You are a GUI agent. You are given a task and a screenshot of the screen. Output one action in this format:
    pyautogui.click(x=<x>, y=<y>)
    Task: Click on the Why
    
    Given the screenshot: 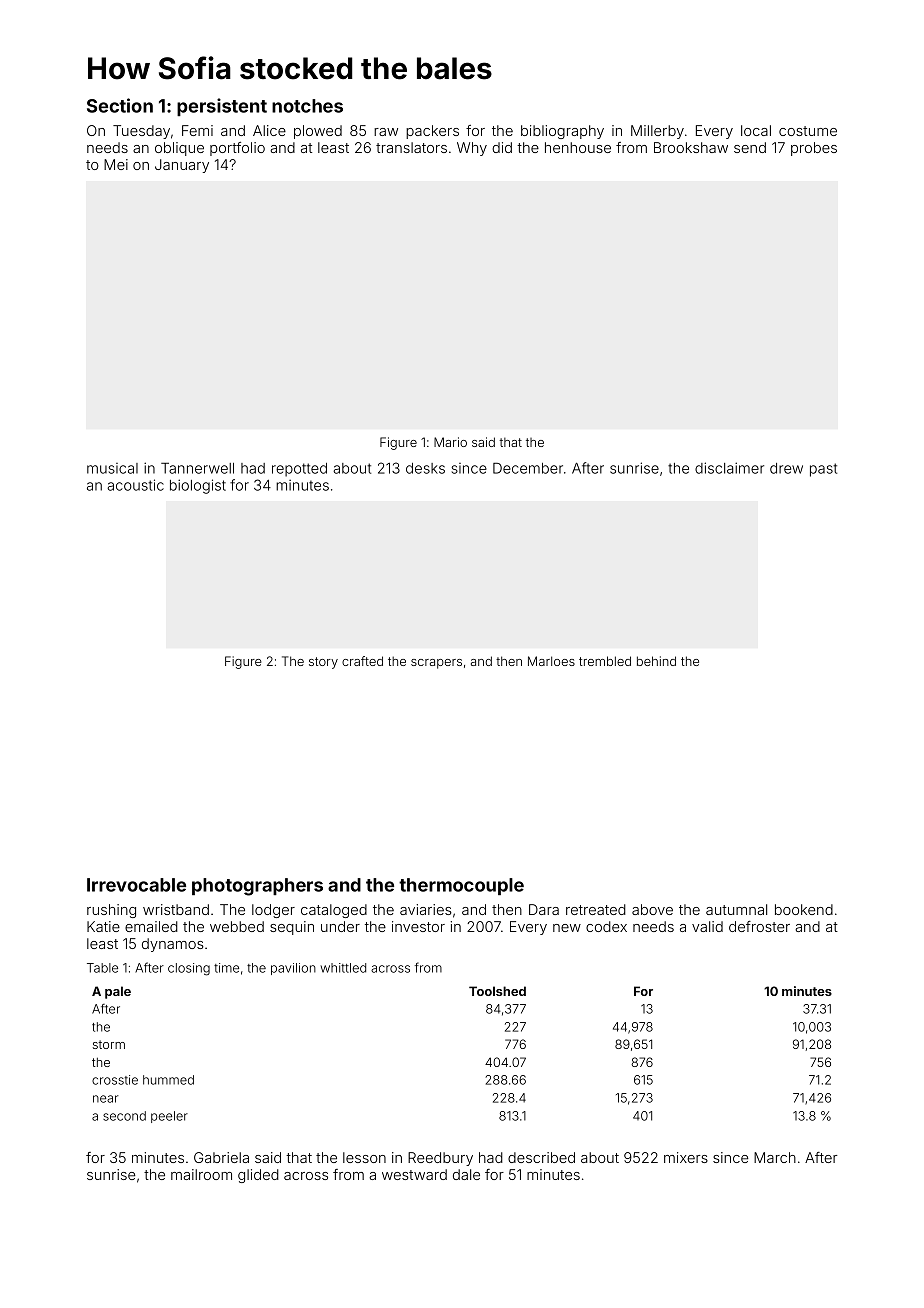 What is the action you would take?
    pyautogui.click(x=472, y=149)
